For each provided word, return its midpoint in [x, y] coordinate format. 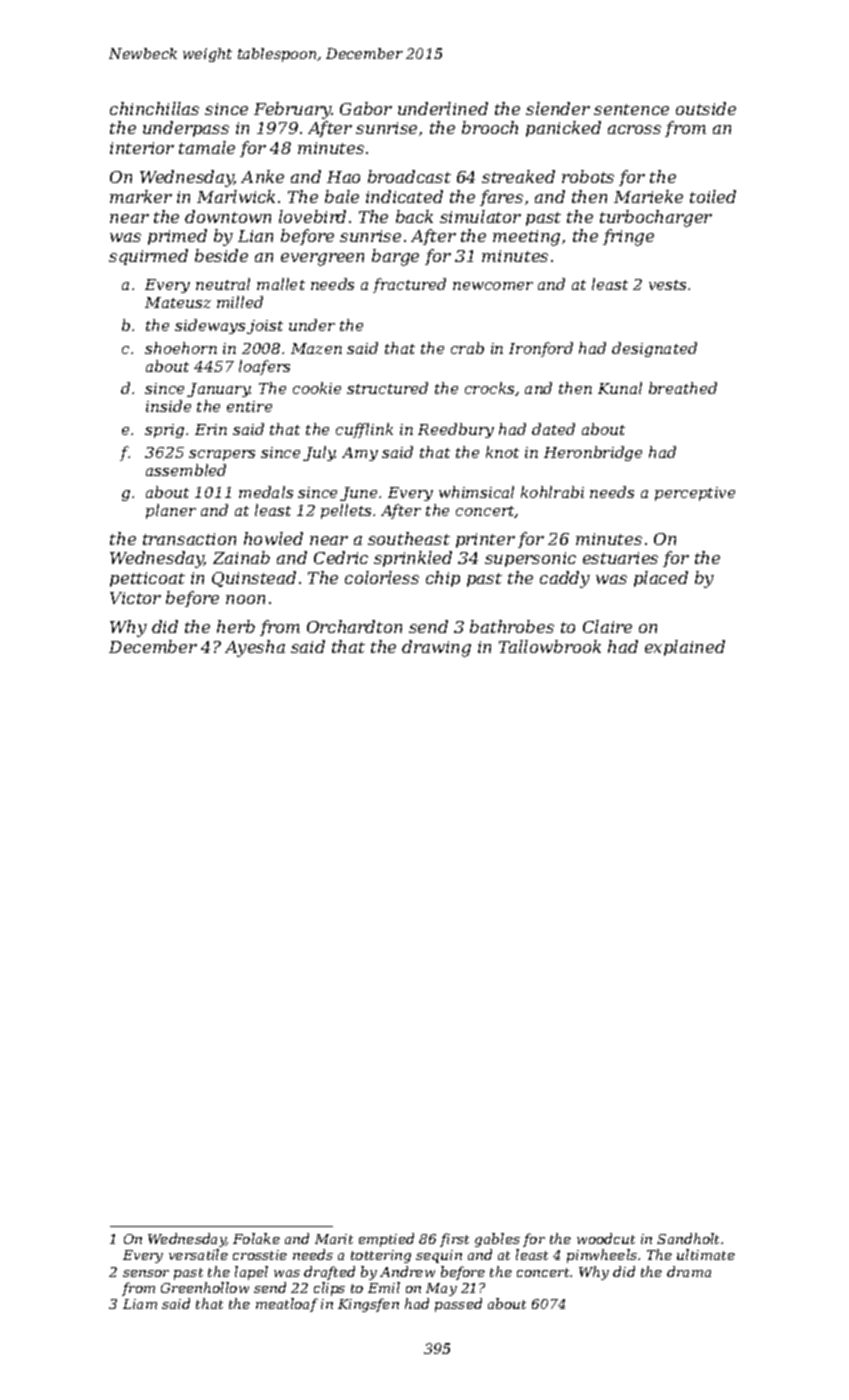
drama [689, 1271]
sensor [146, 1273]
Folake [256, 1238]
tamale [207, 147]
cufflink [364, 430]
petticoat [147, 579]
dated [553, 429]
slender [558, 108]
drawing [436, 648]
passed [458, 1305]
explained [685, 648]
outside [706, 108]
